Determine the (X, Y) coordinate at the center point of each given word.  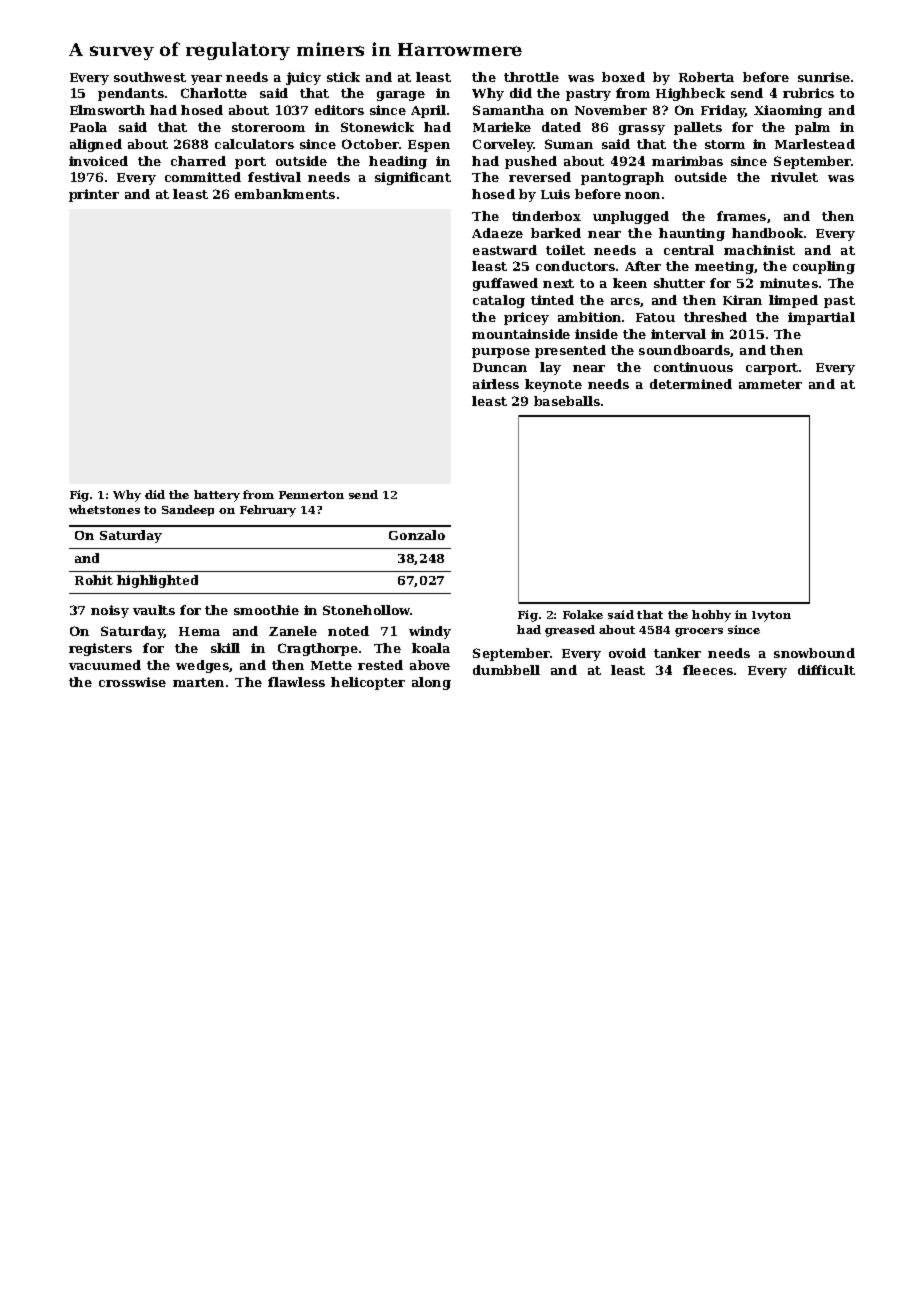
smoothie (266, 610)
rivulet (794, 177)
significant (413, 178)
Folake (583, 614)
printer (94, 195)
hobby (711, 616)
